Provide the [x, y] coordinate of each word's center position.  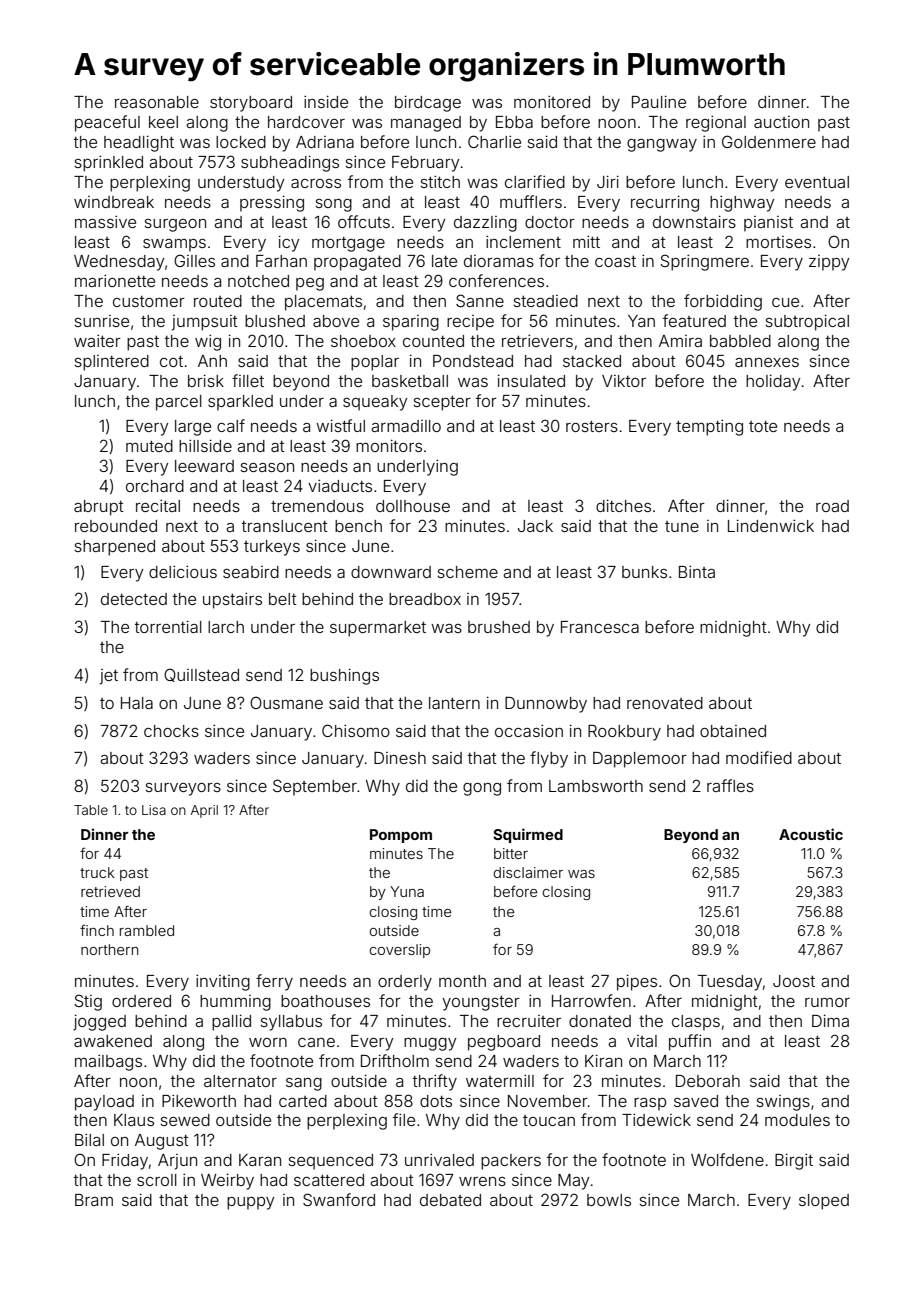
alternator [240, 1081]
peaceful [107, 123]
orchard [155, 486]
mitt [586, 241]
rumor [827, 1002]
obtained [733, 731]
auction [781, 122]
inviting [223, 982]
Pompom [401, 836]
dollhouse [413, 506]
